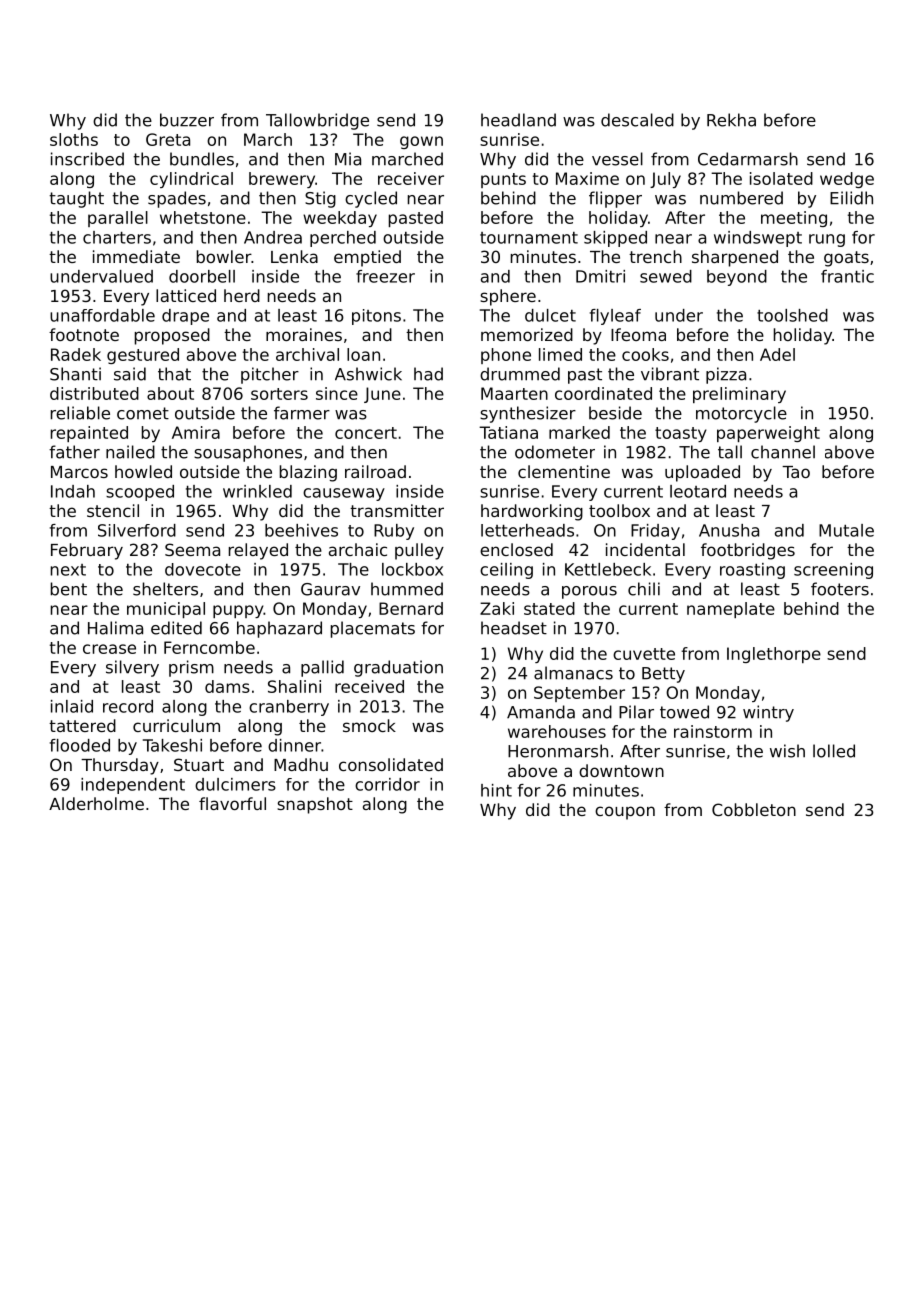 This image has height=1308, width=924. Describe the element at coordinates (224, 256) in the image. I see `bowler` at that location.
